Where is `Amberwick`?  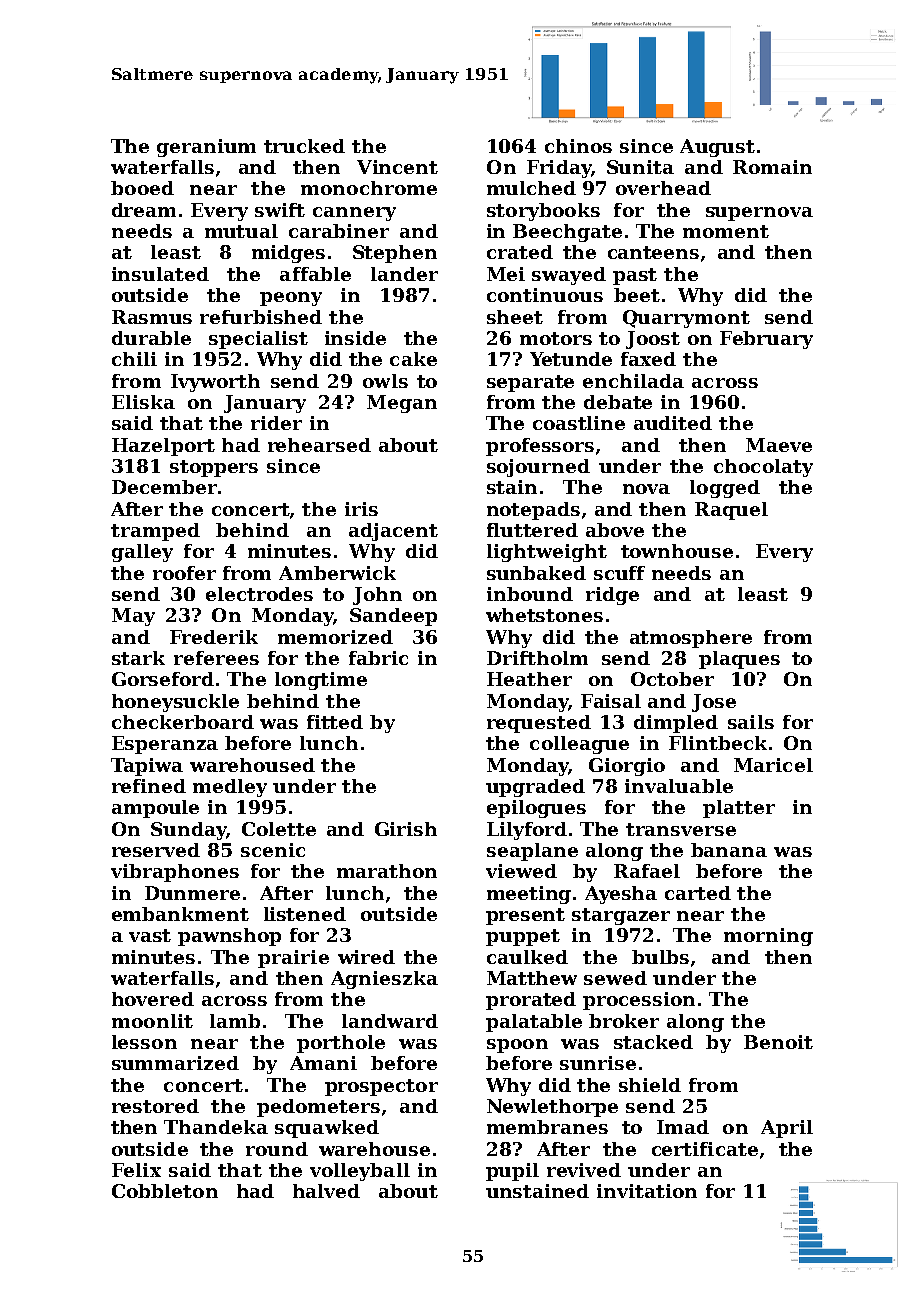 Amberwick is located at coordinates (337, 573).
